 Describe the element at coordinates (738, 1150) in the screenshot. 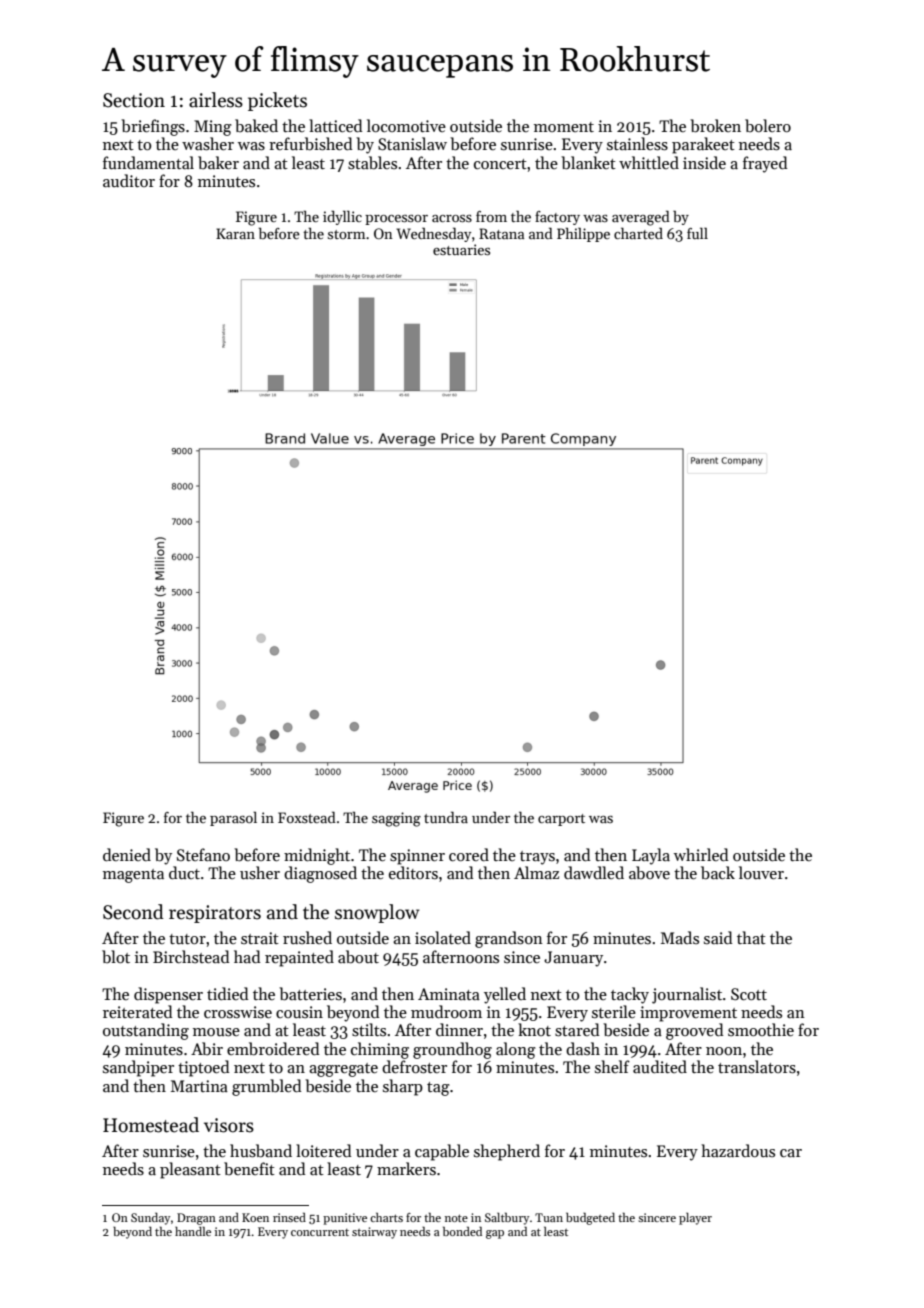

I see `hazardous` at that location.
